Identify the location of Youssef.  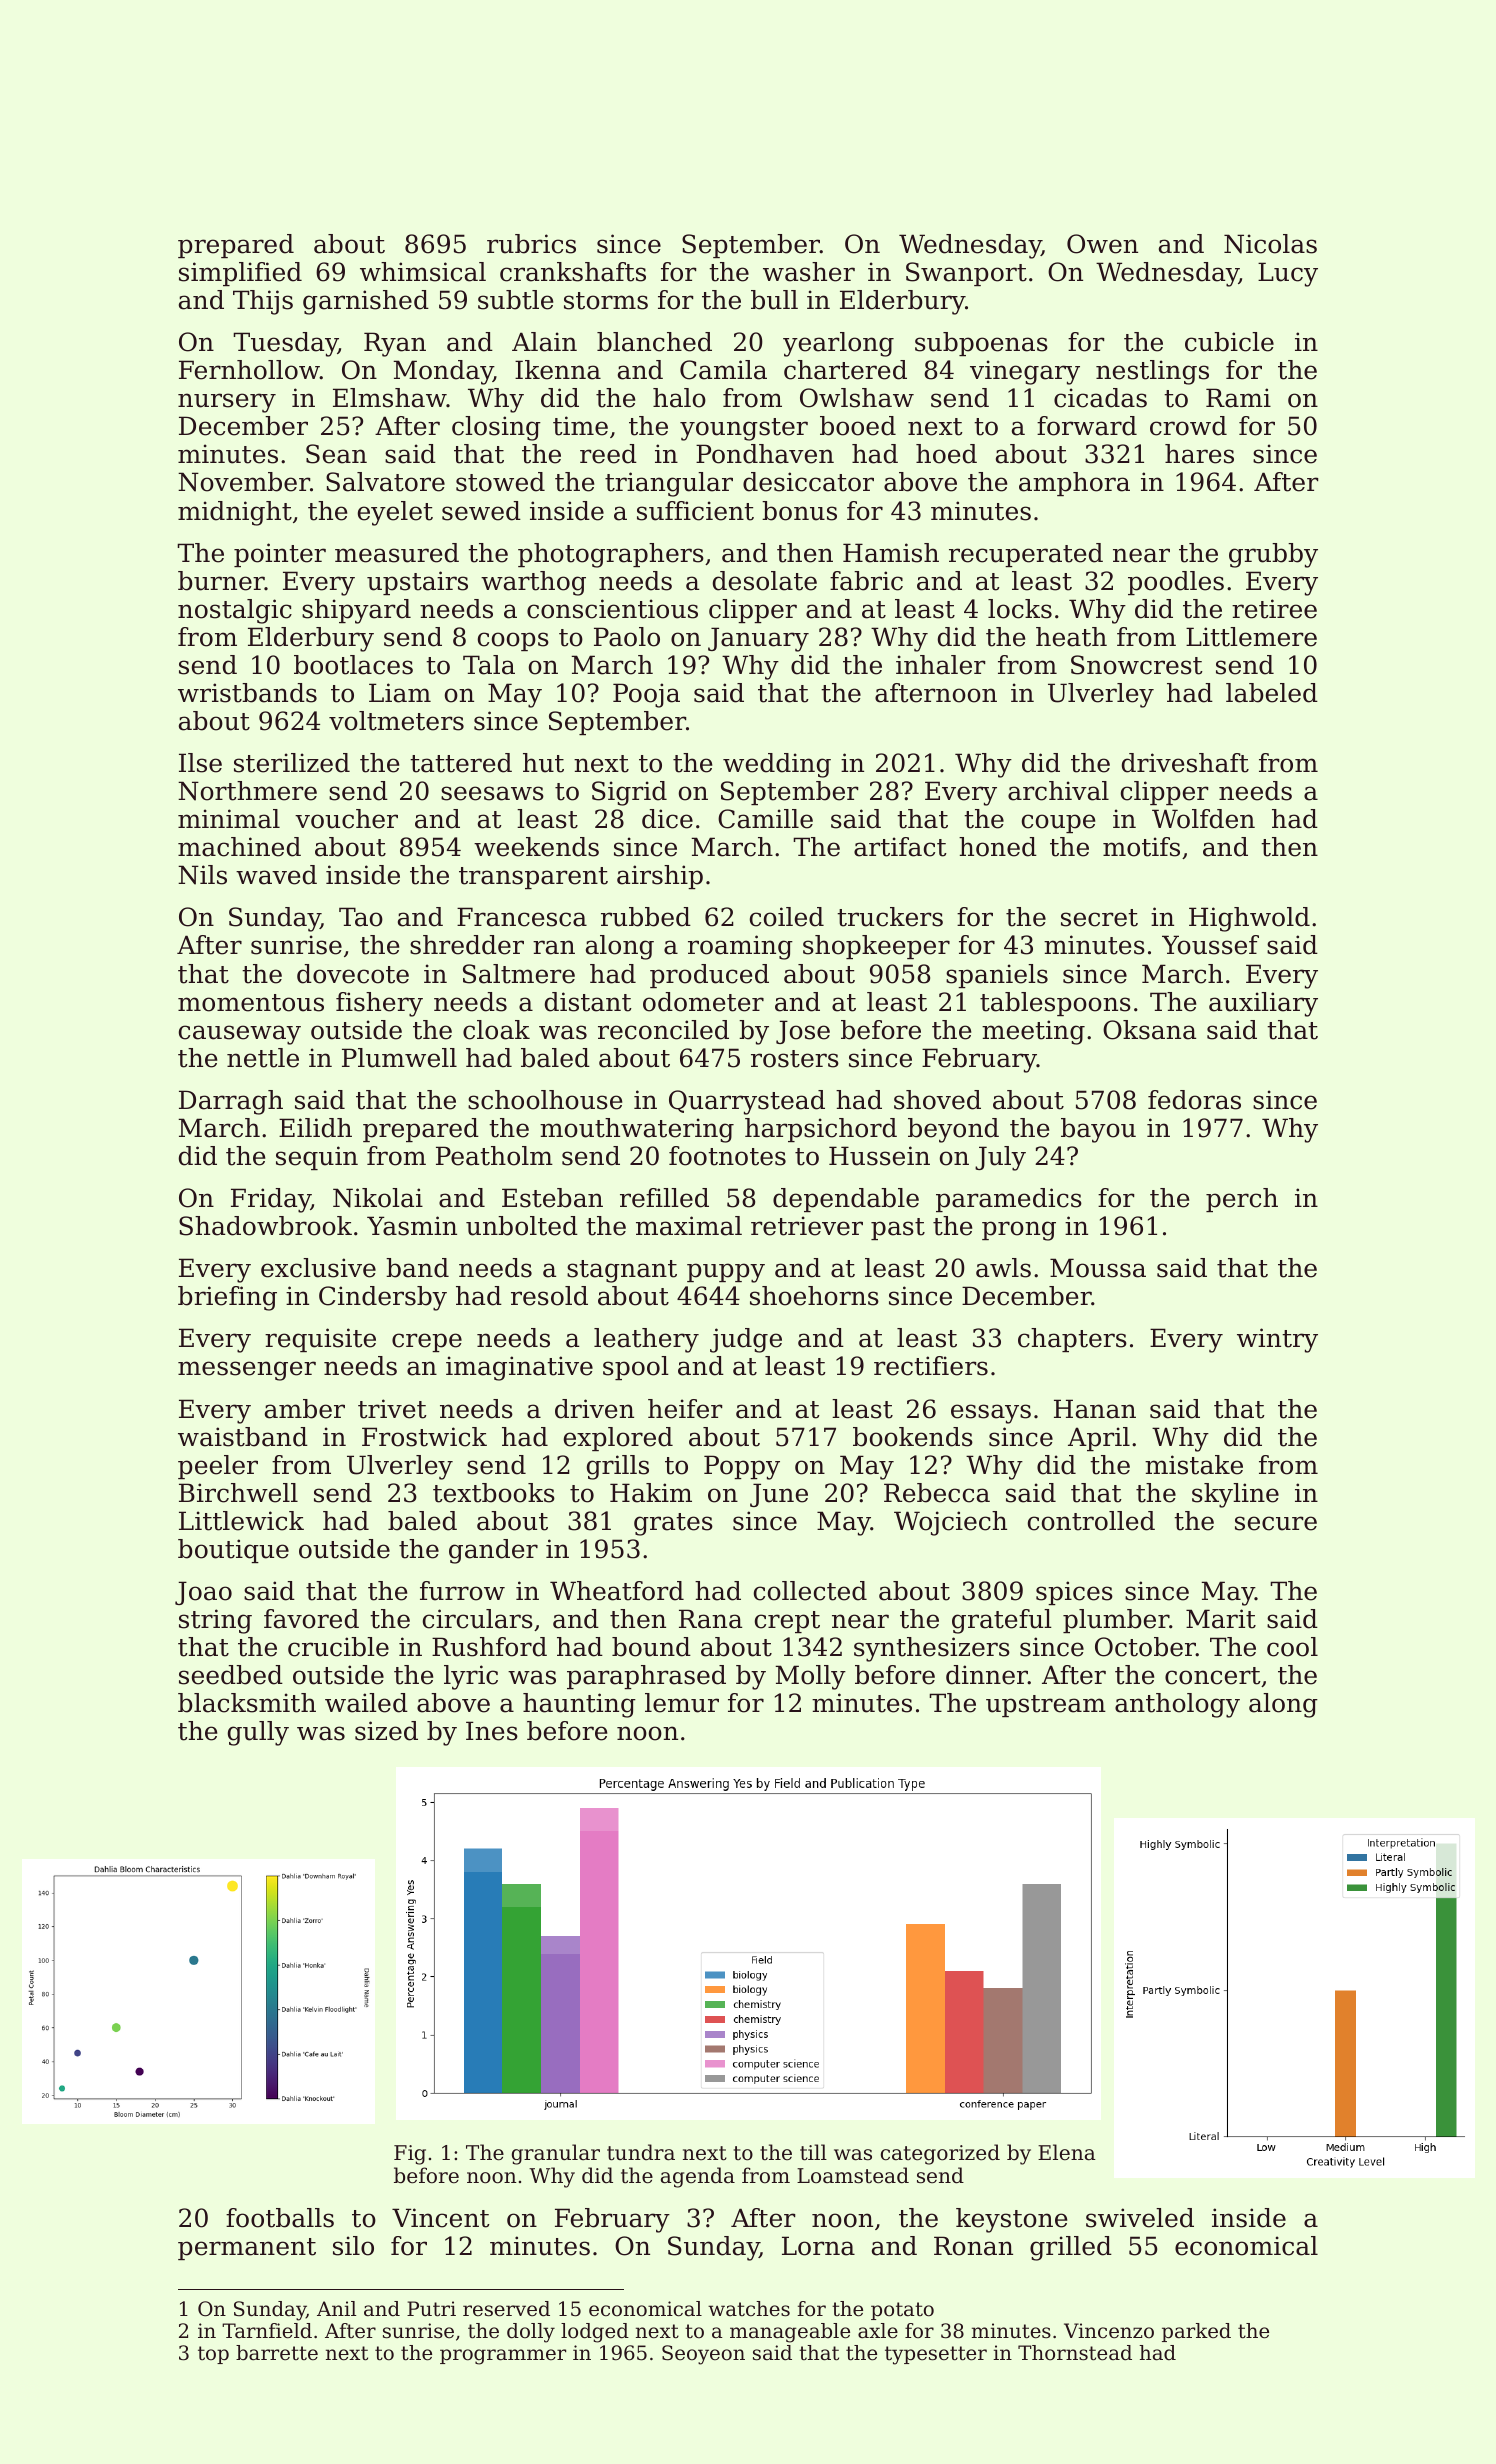
(1210, 945).
